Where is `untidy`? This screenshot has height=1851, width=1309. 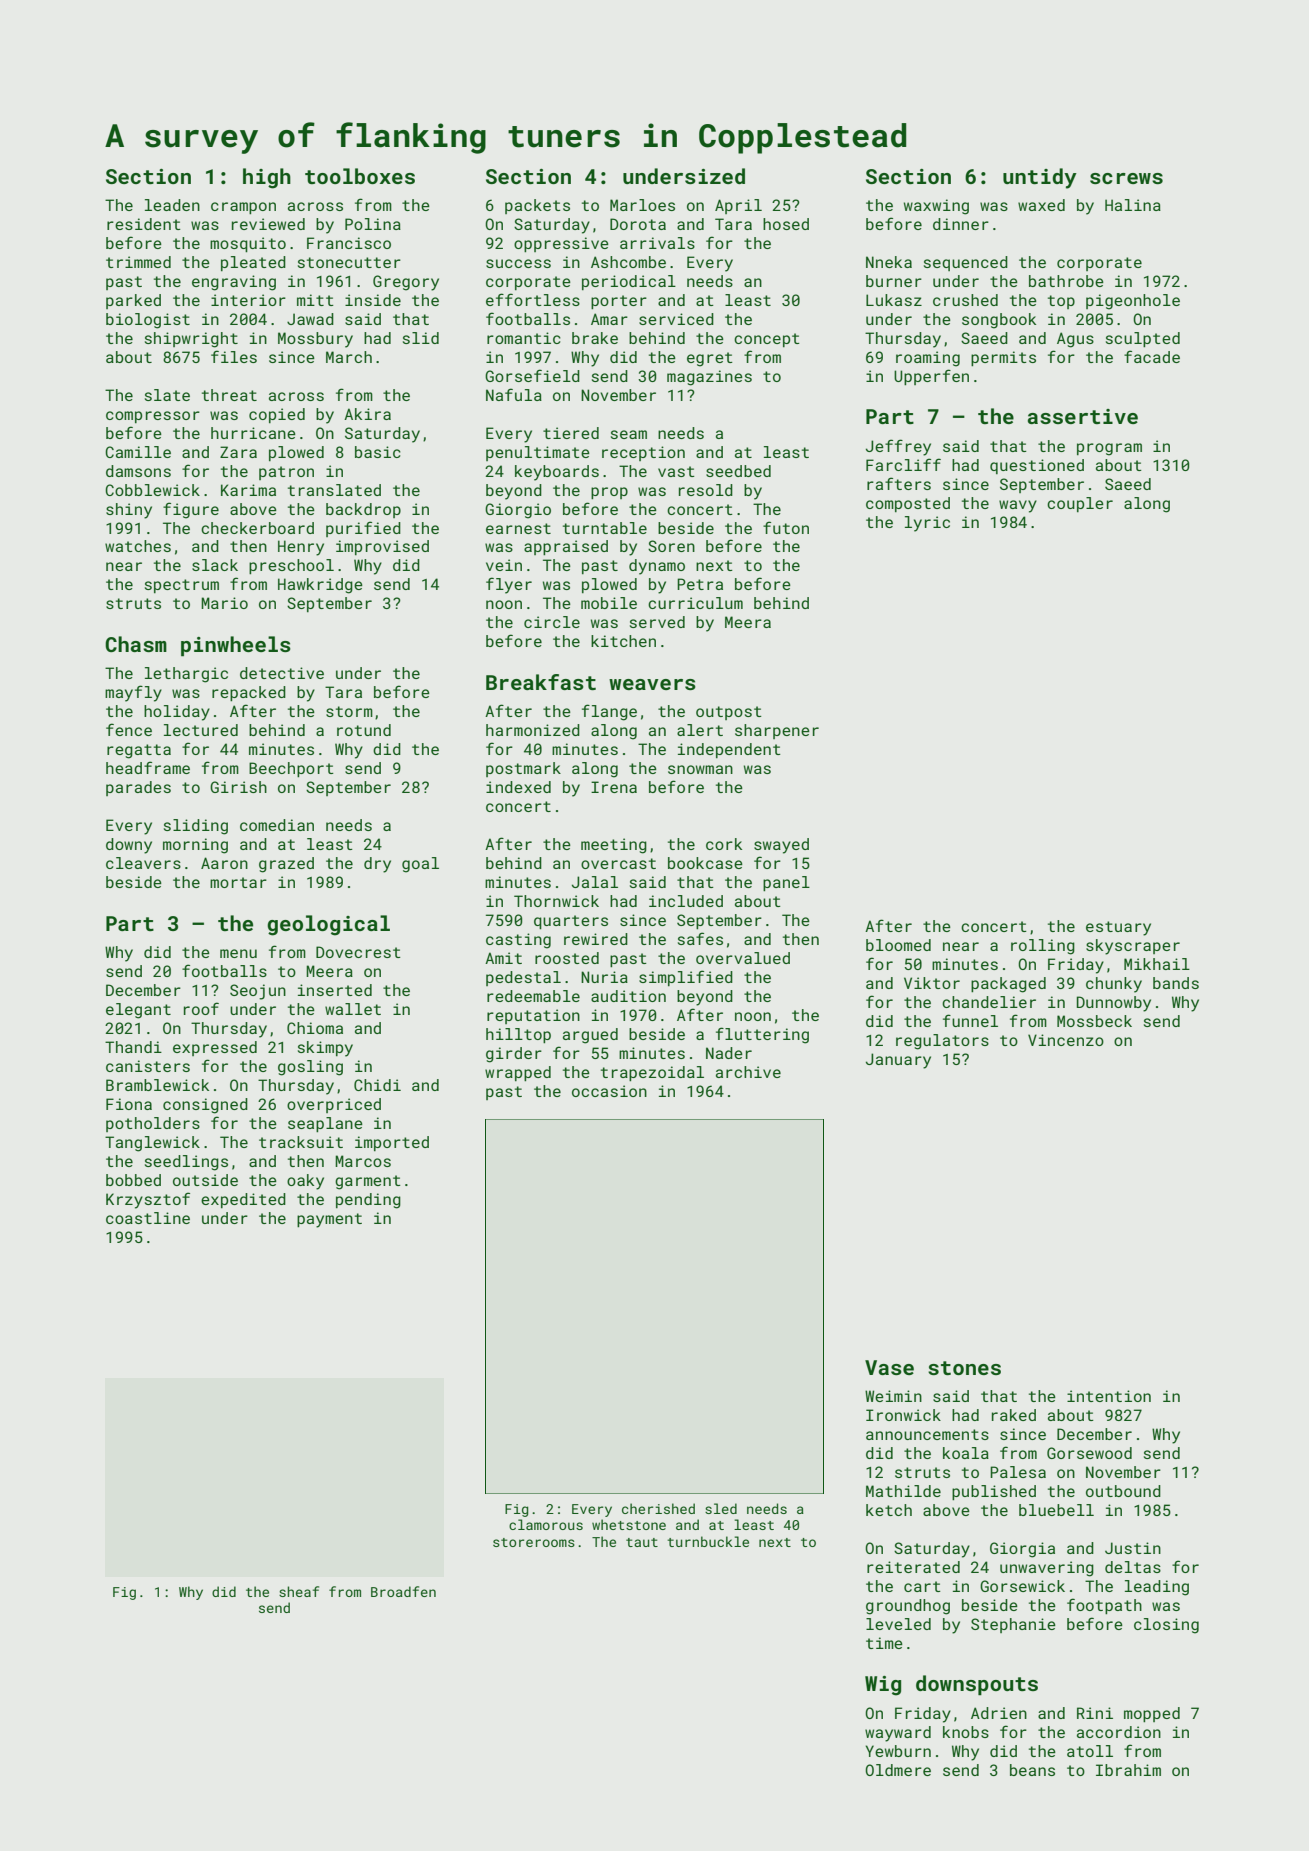 untidy is located at coordinates (1040, 178).
